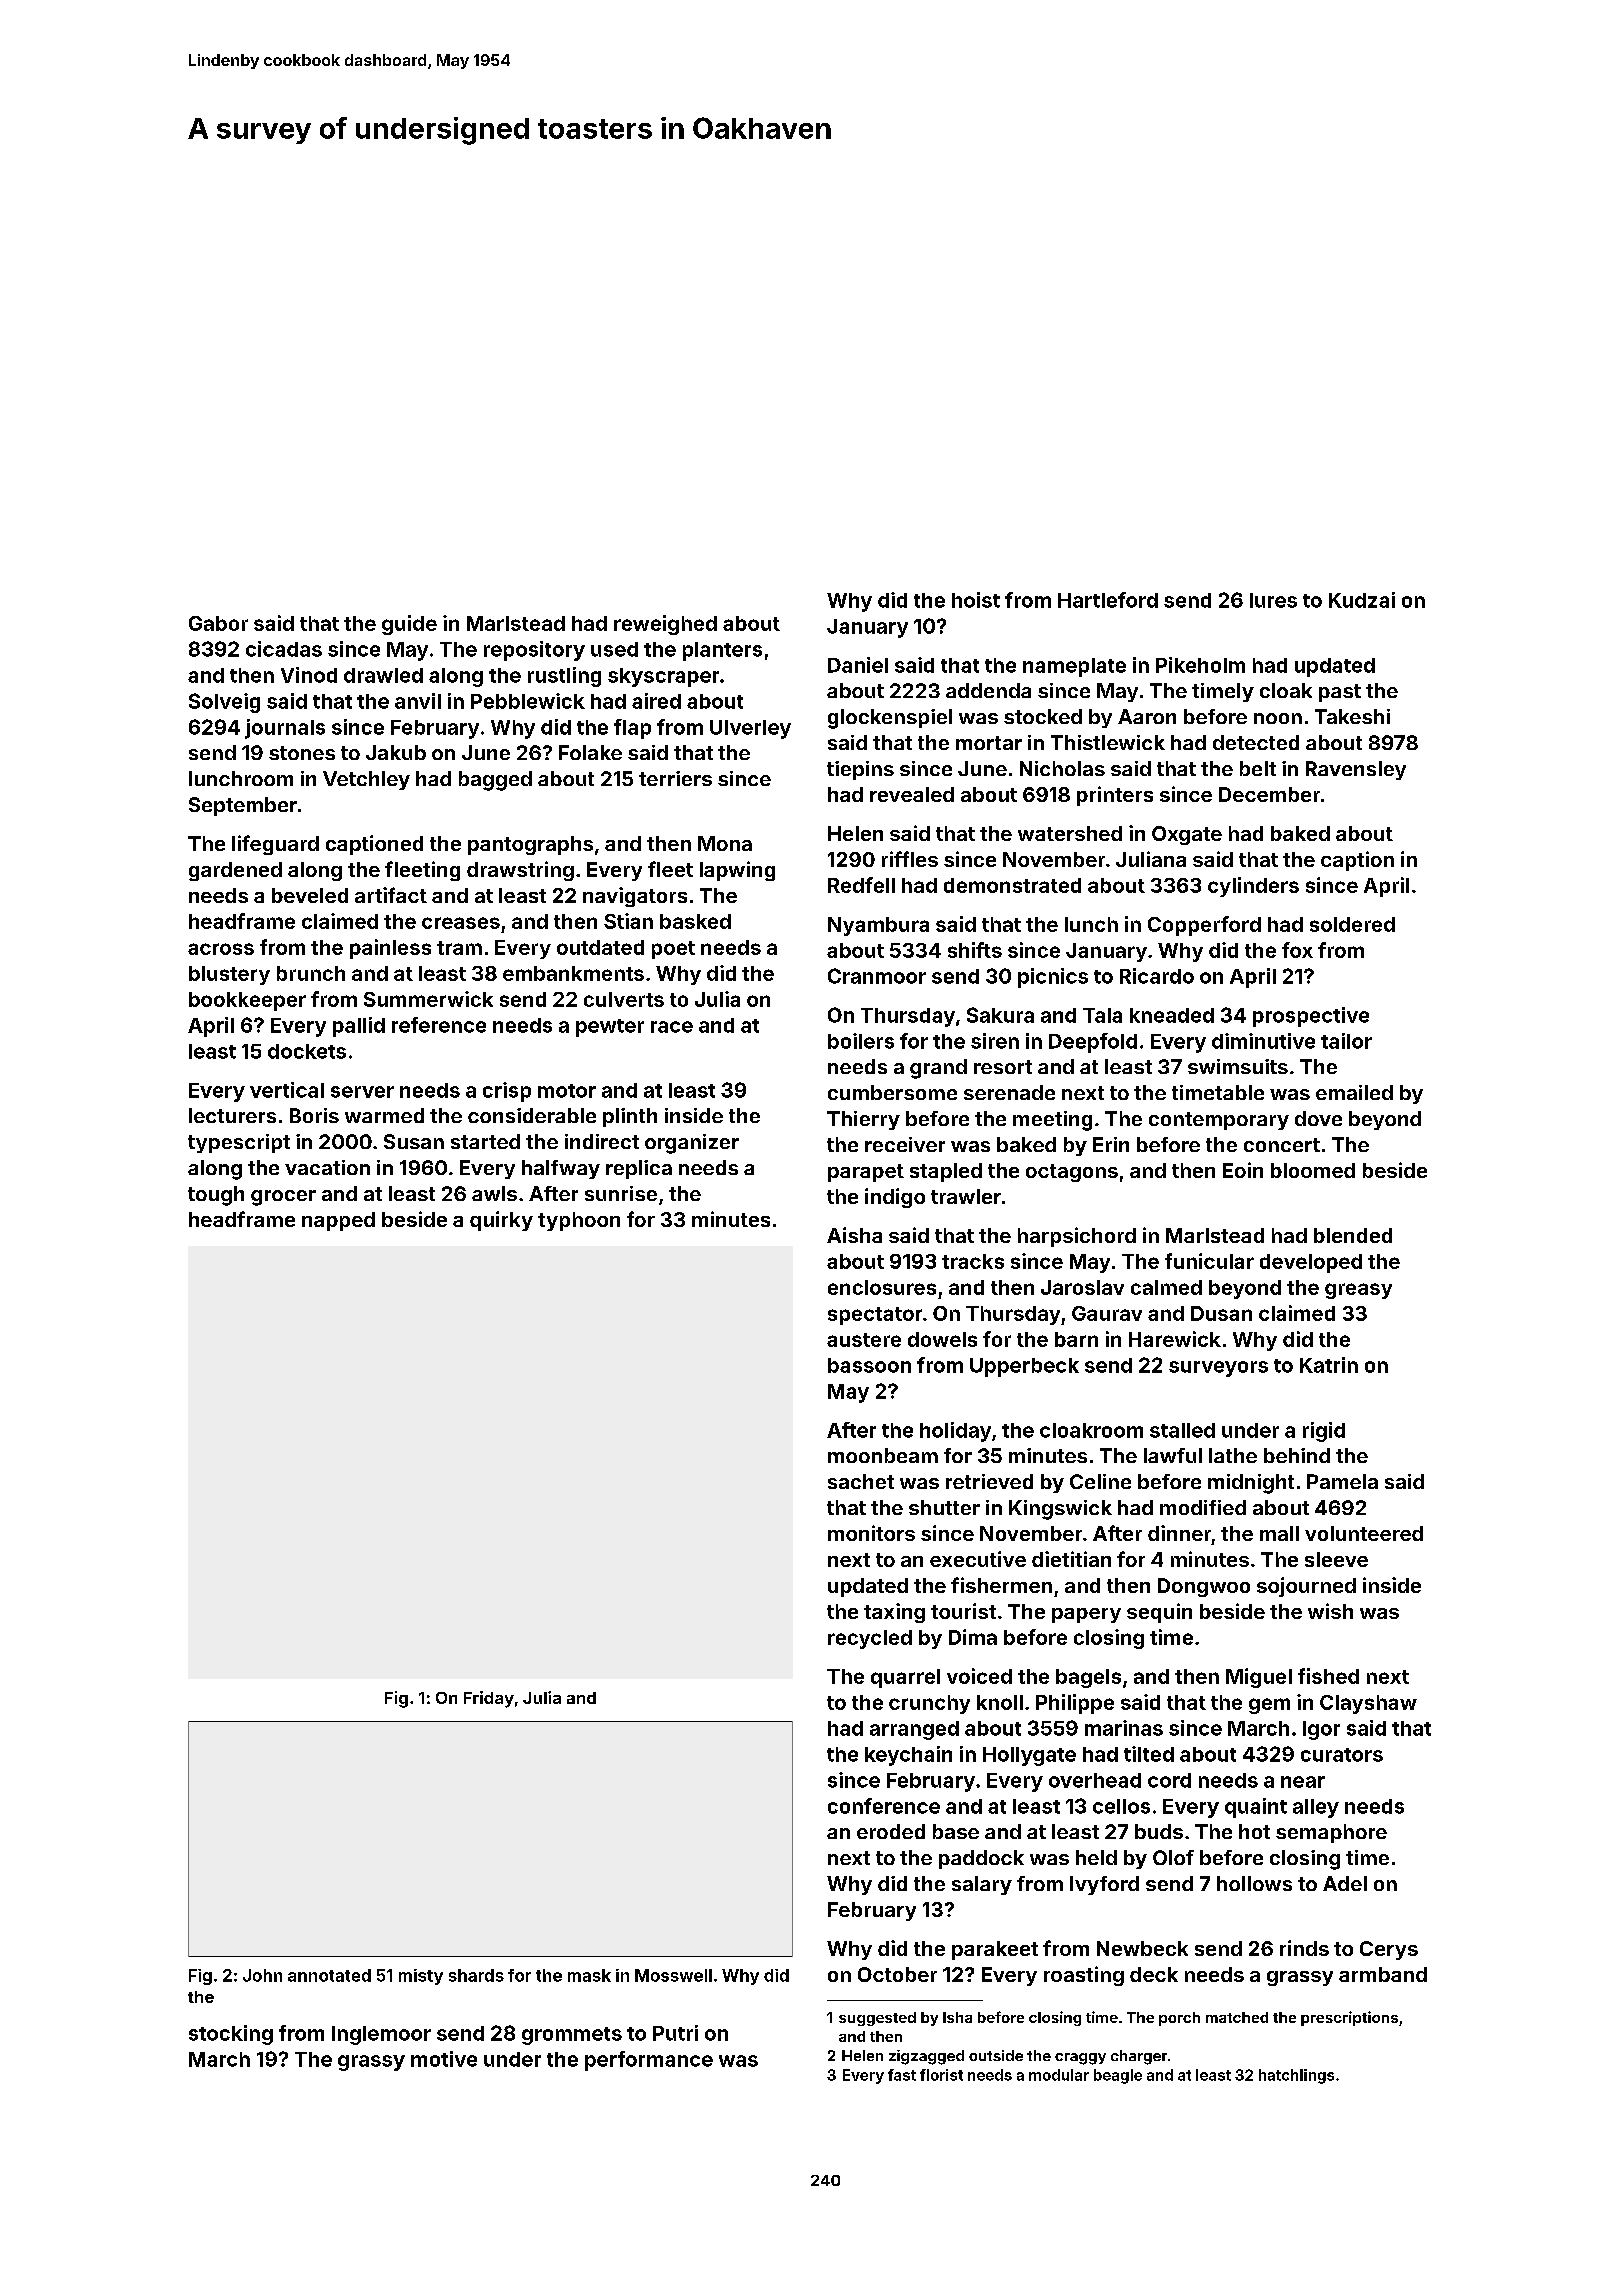  Describe the element at coordinates (1221, 1313) in the screenshot. I see `Dusan` at that location.
